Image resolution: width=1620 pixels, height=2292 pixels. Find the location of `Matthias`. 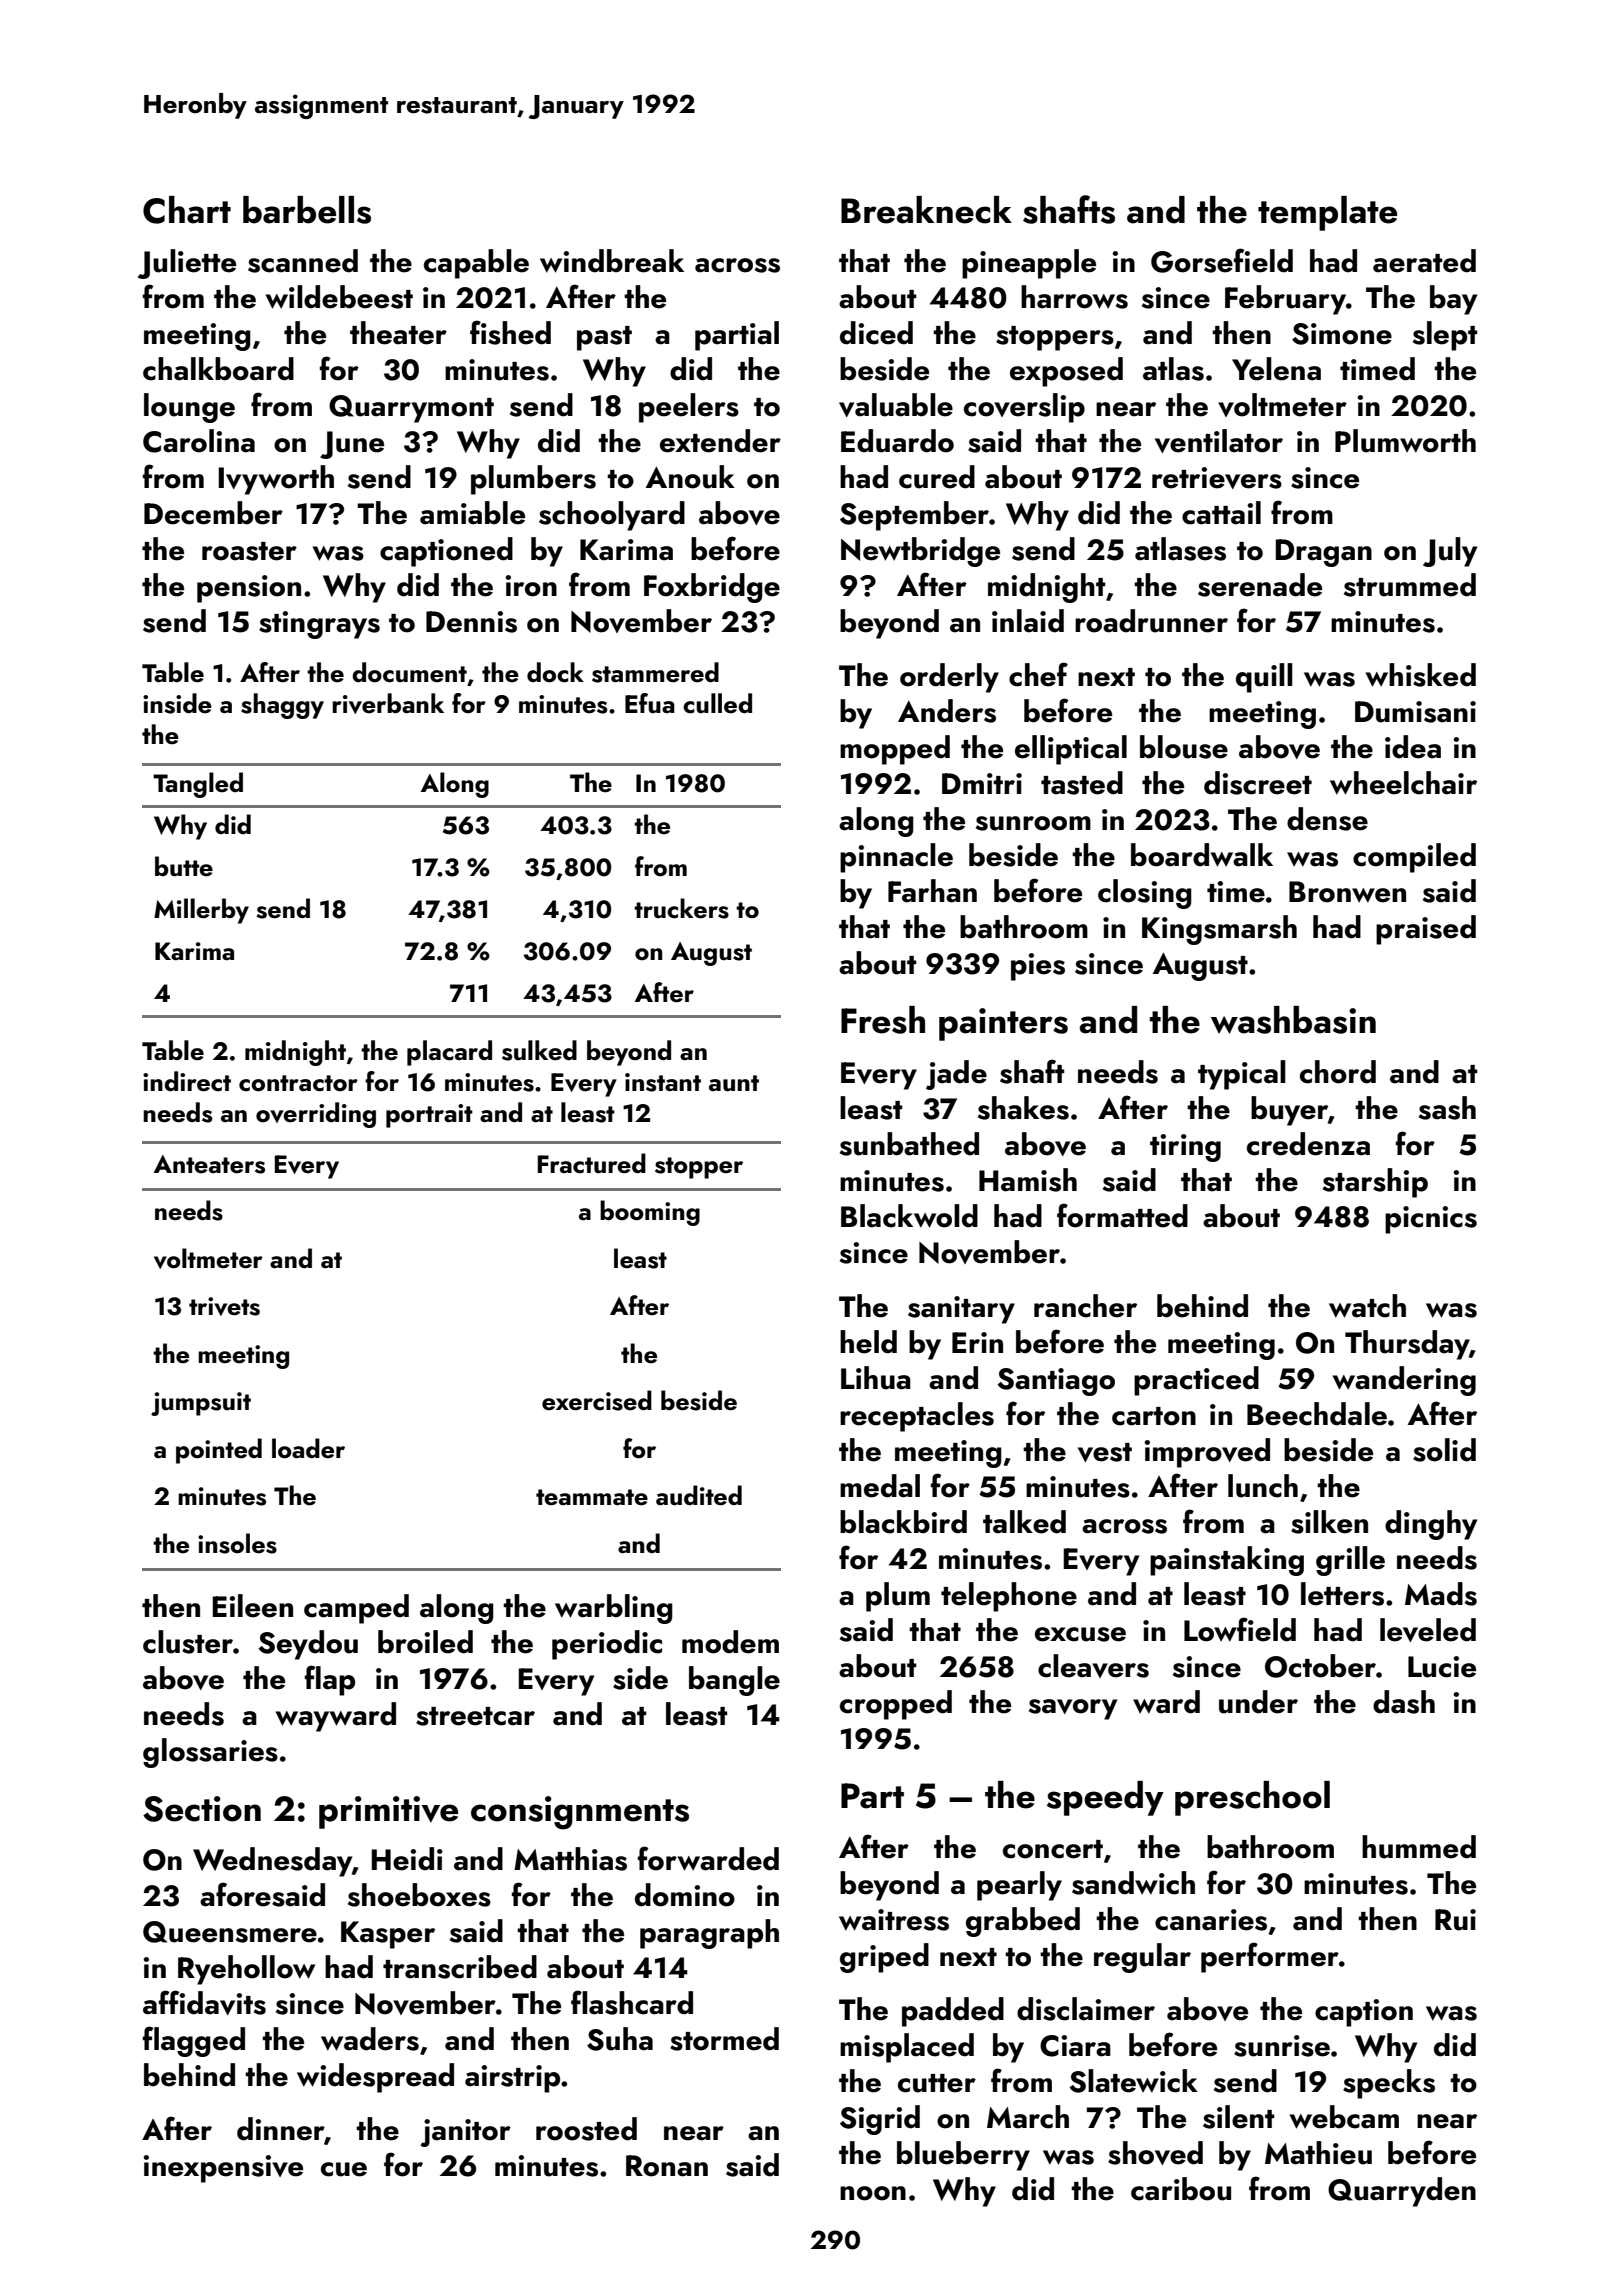

Matthias is located at coordinates (570, 1859).
